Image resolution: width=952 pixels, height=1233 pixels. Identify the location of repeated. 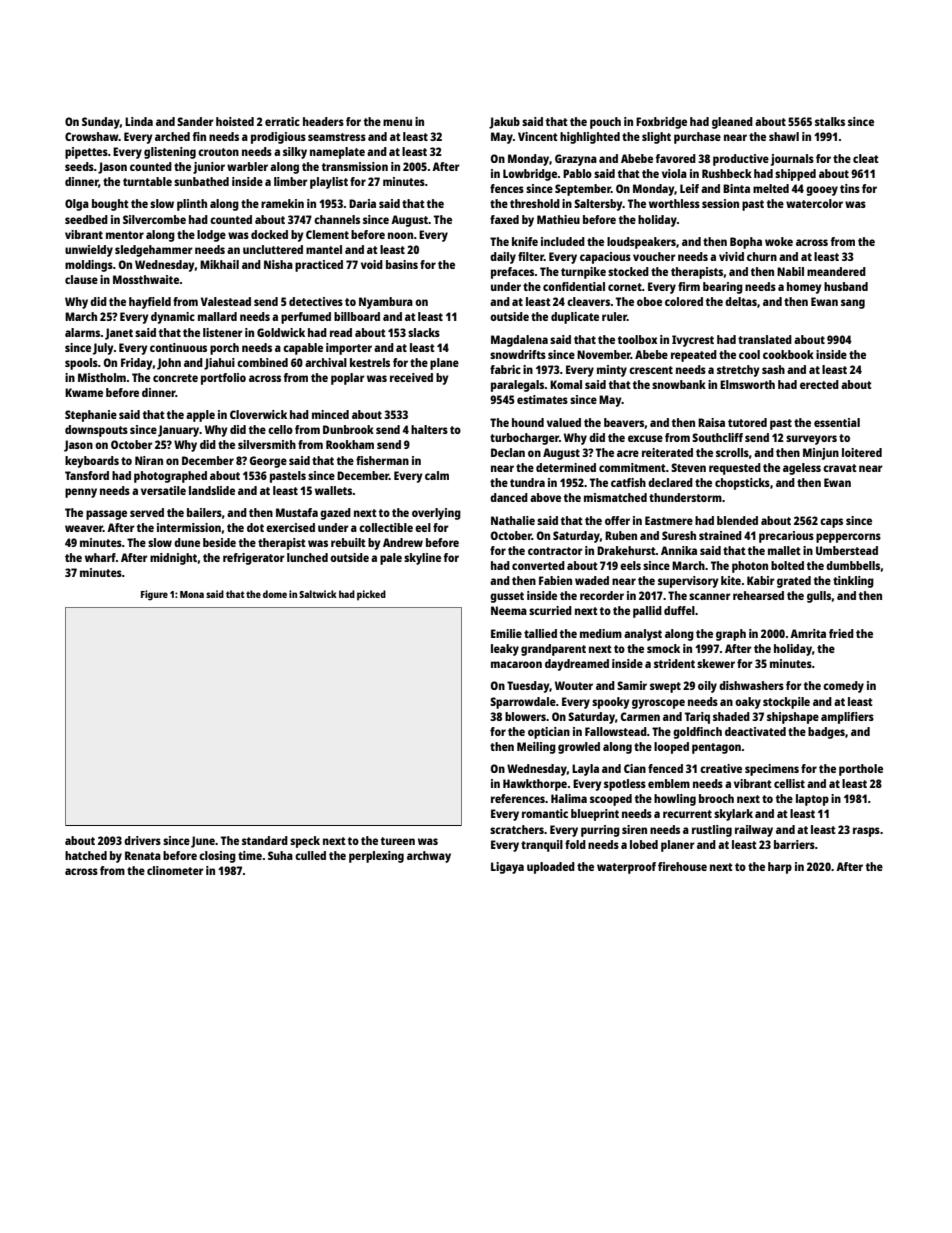
(694, 356).
